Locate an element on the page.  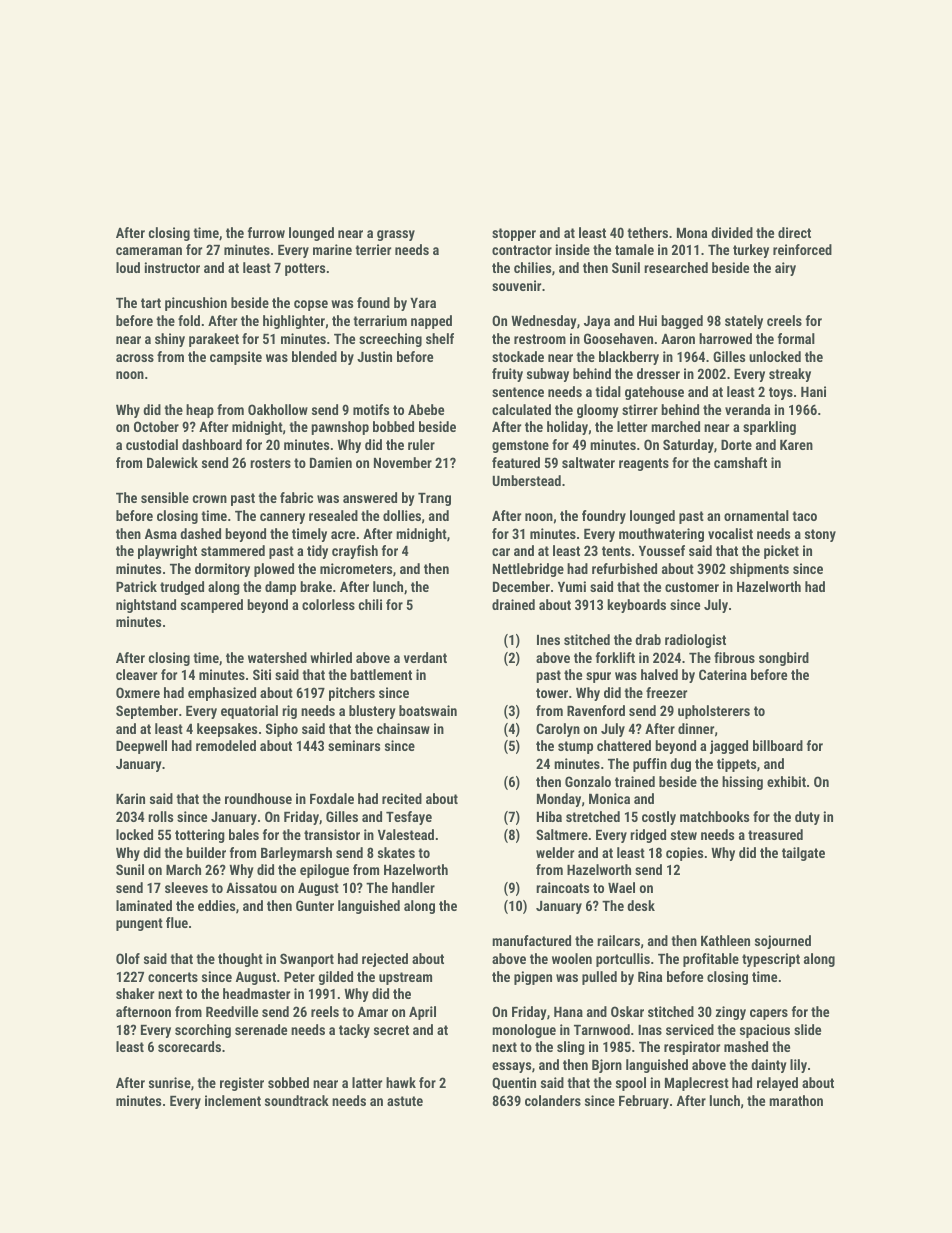
direct is located at coordinates (794, 232).
